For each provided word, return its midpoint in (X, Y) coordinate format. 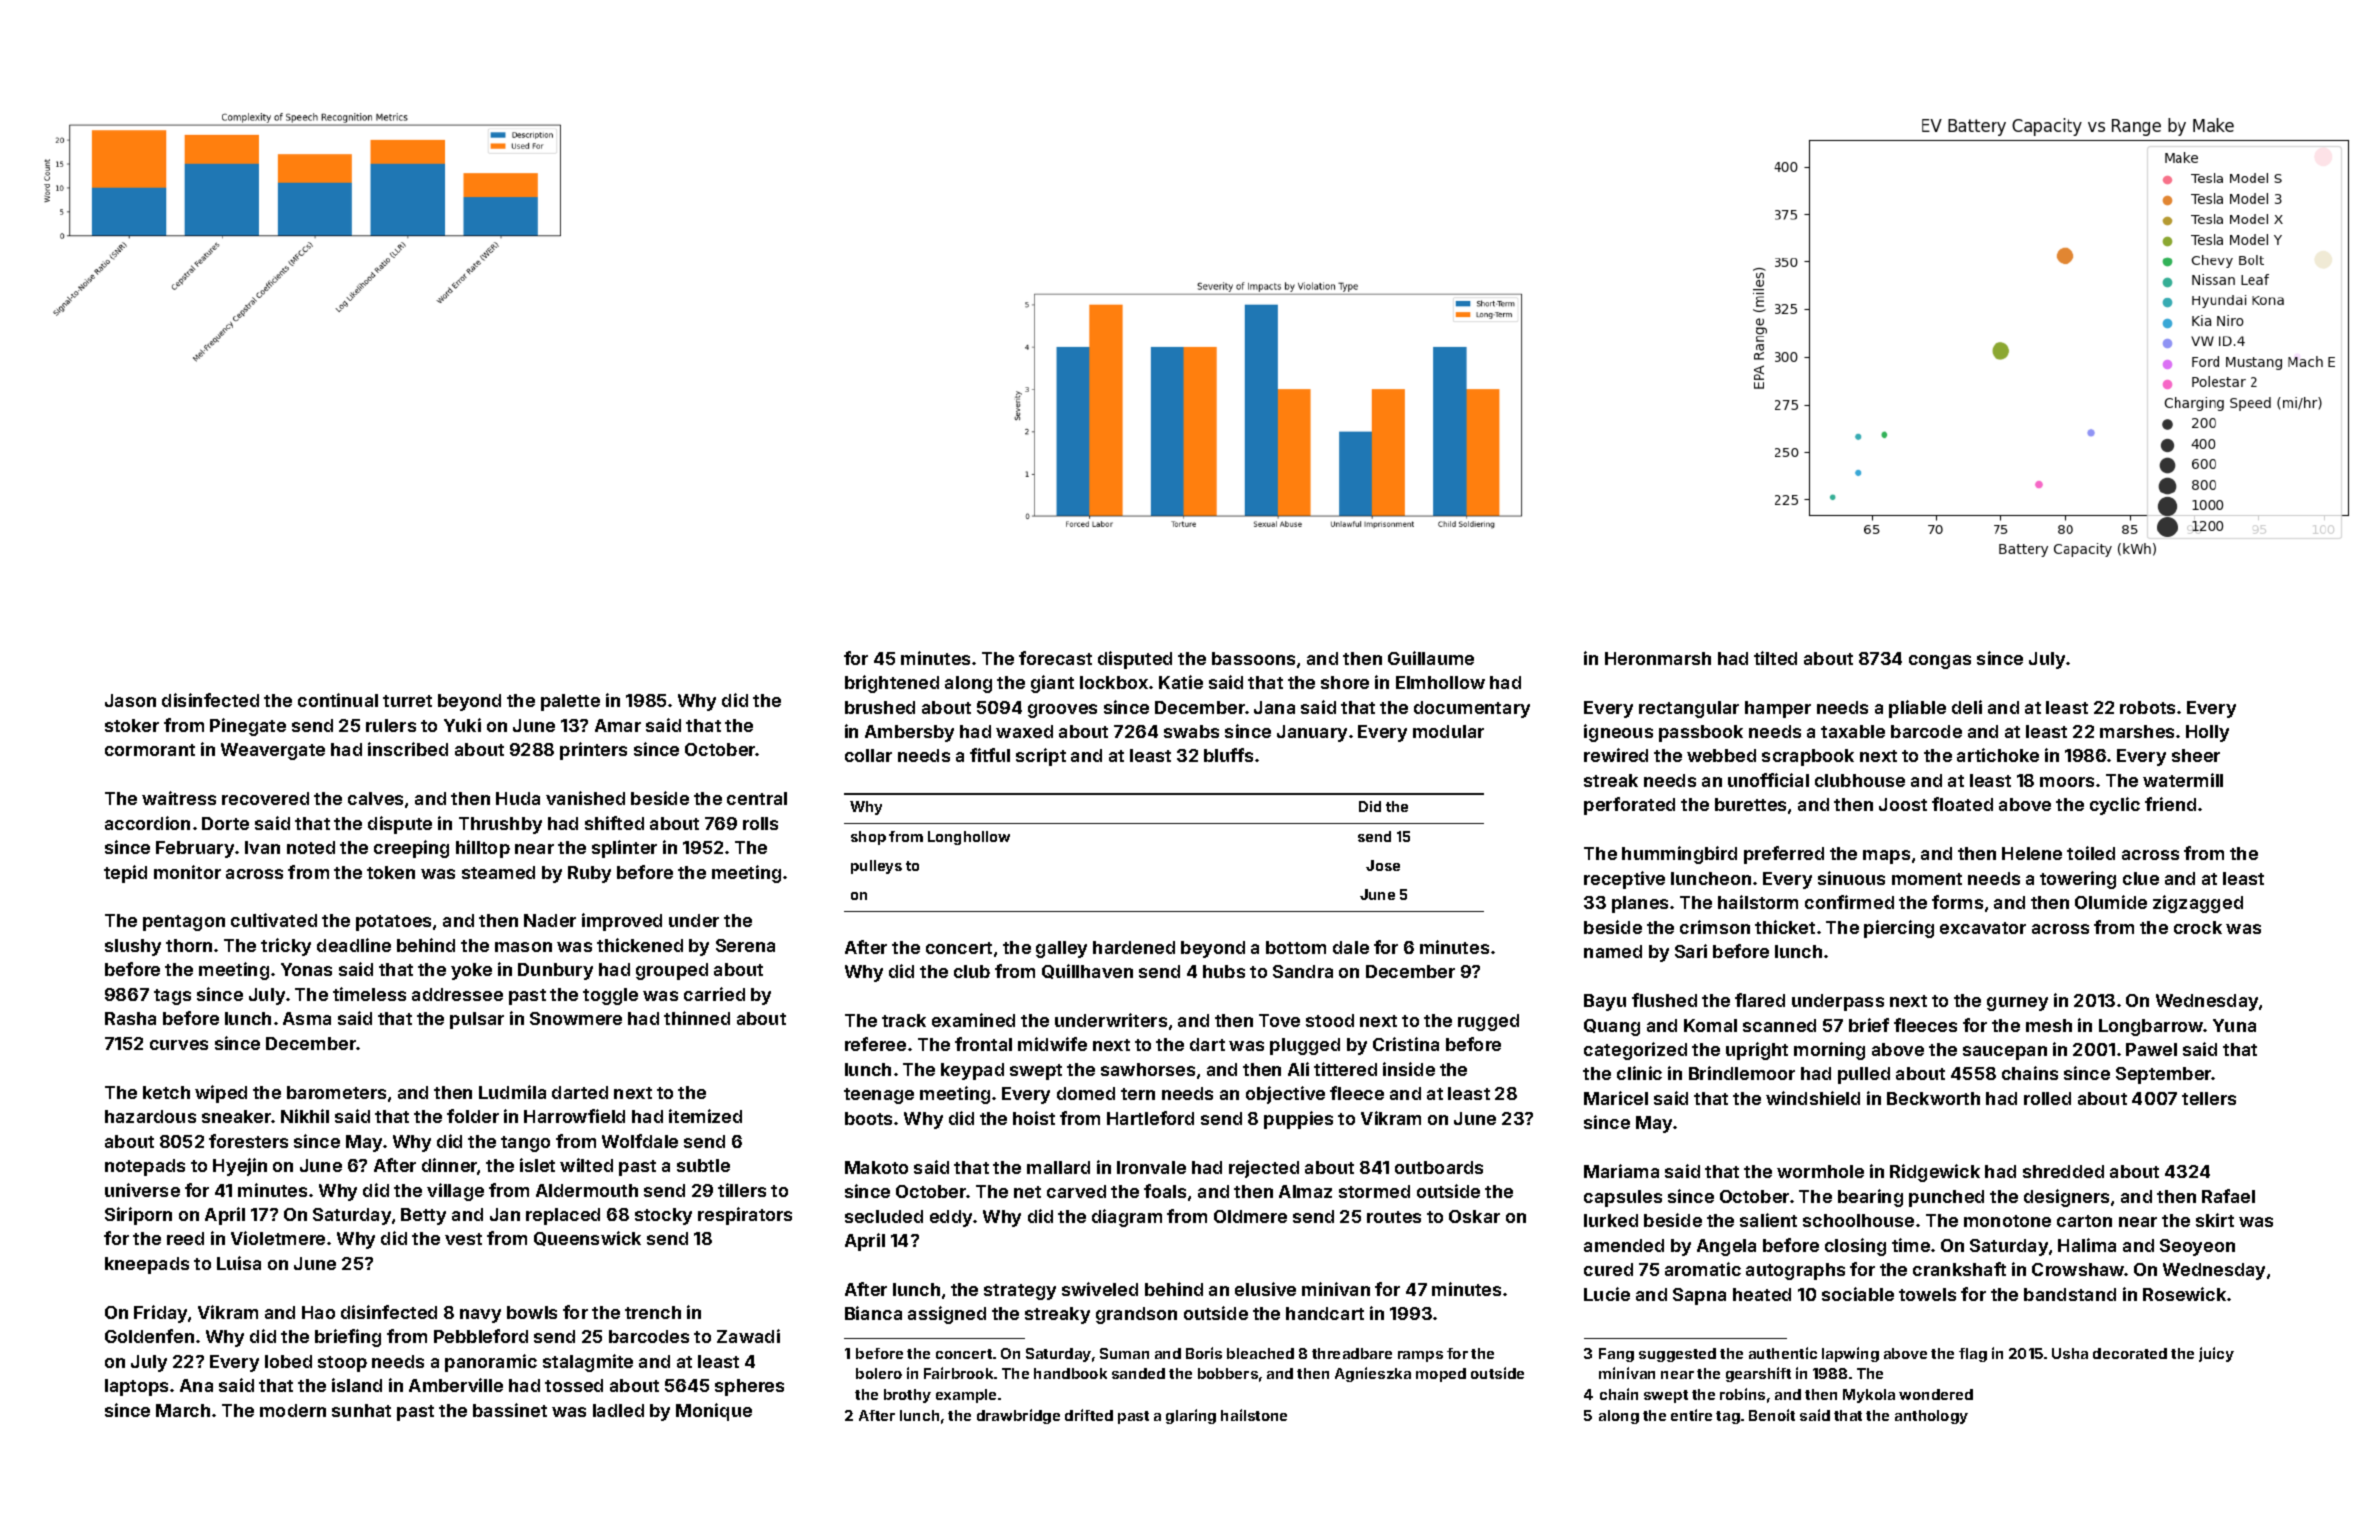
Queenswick (587, 1238)
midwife (1052, 1044)
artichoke (1998, 755)
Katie (1181, 682)
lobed (288, 1361)
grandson (1136, 1315)
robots (2147, 707)
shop (868, 838)
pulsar (477, 1020)
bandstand (2070, 1294)
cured (1608, 1269)
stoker (132, 725)
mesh (2049, 1025)
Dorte (225, 823)
